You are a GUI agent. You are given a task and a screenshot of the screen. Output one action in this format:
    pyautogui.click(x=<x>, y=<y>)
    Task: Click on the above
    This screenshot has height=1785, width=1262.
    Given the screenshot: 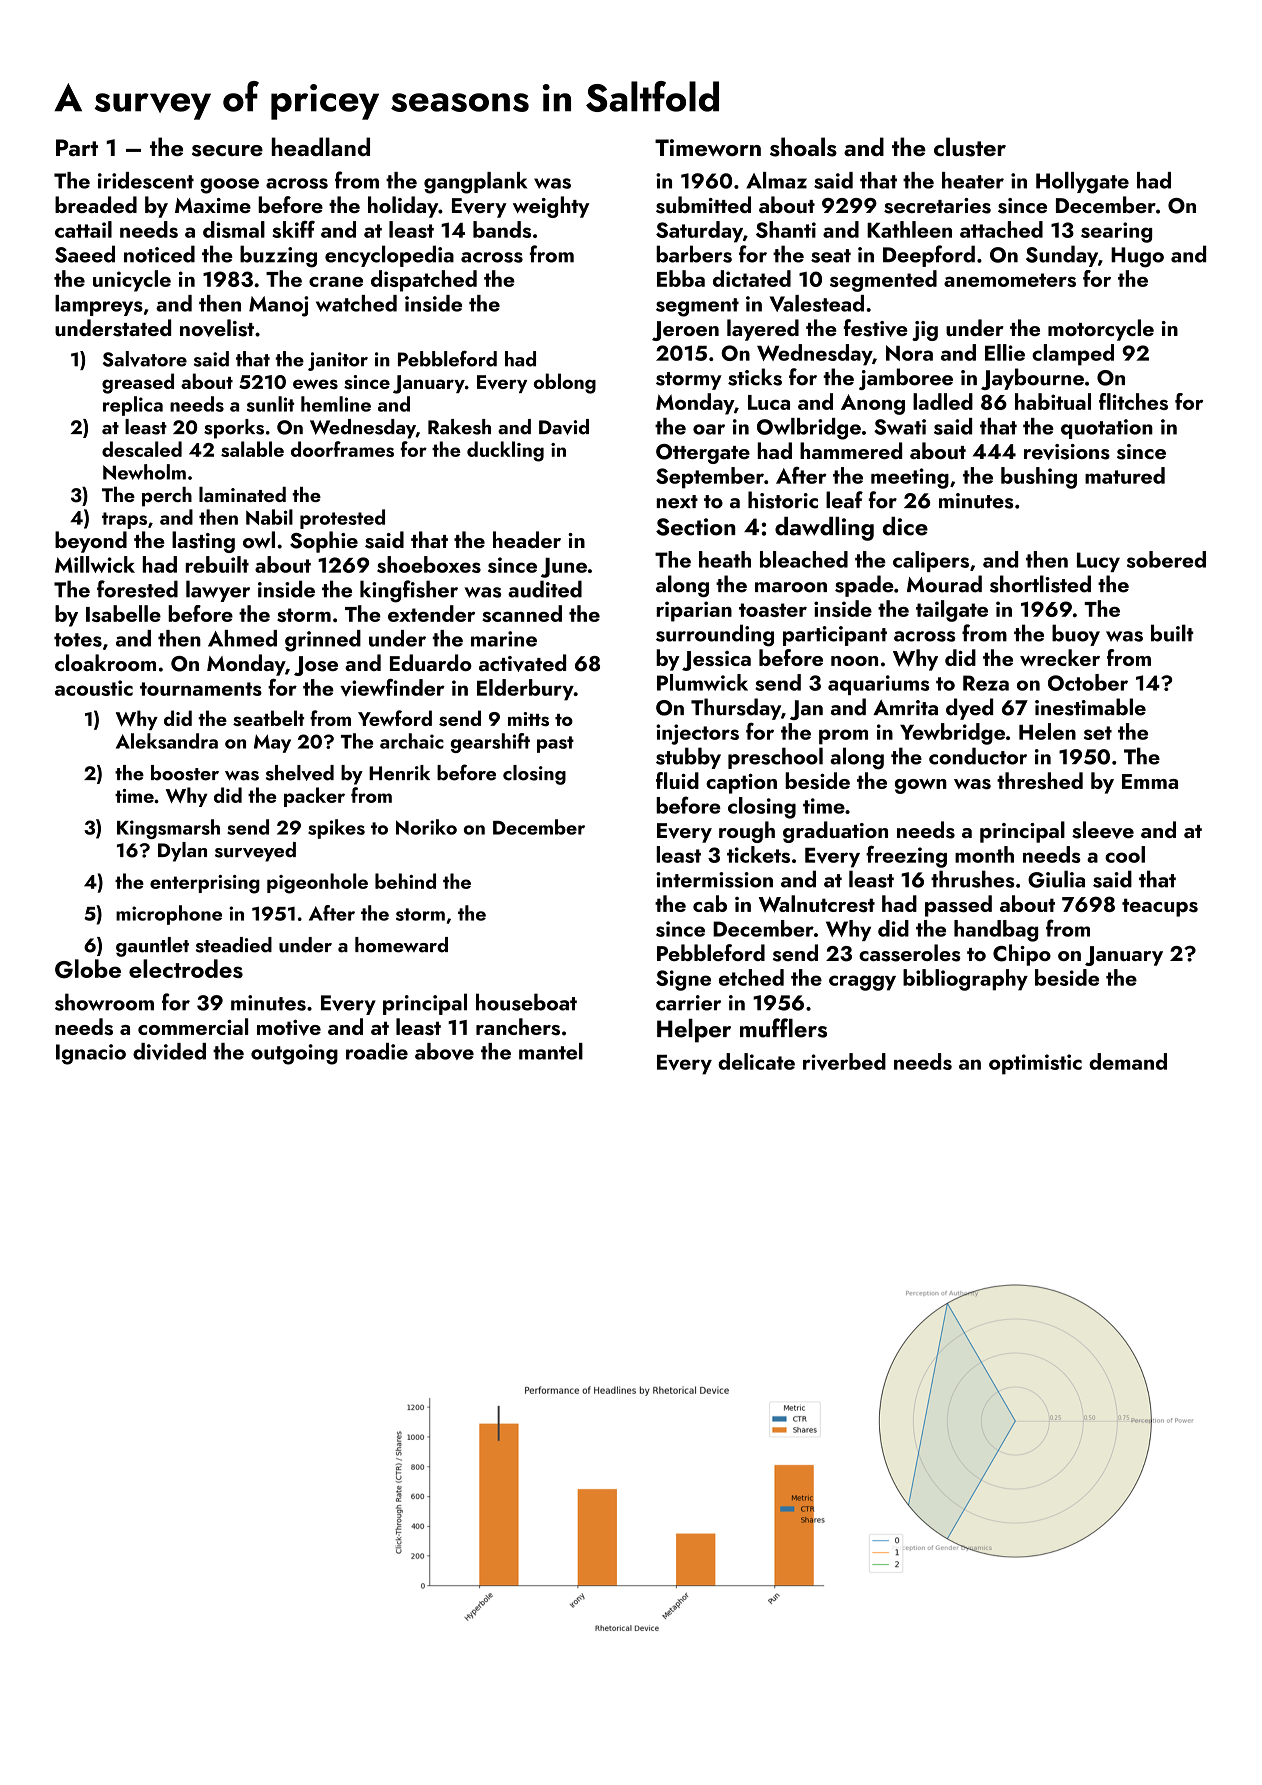 What is the action you would take?
    pyautogui.click(x=444, y=1051)
